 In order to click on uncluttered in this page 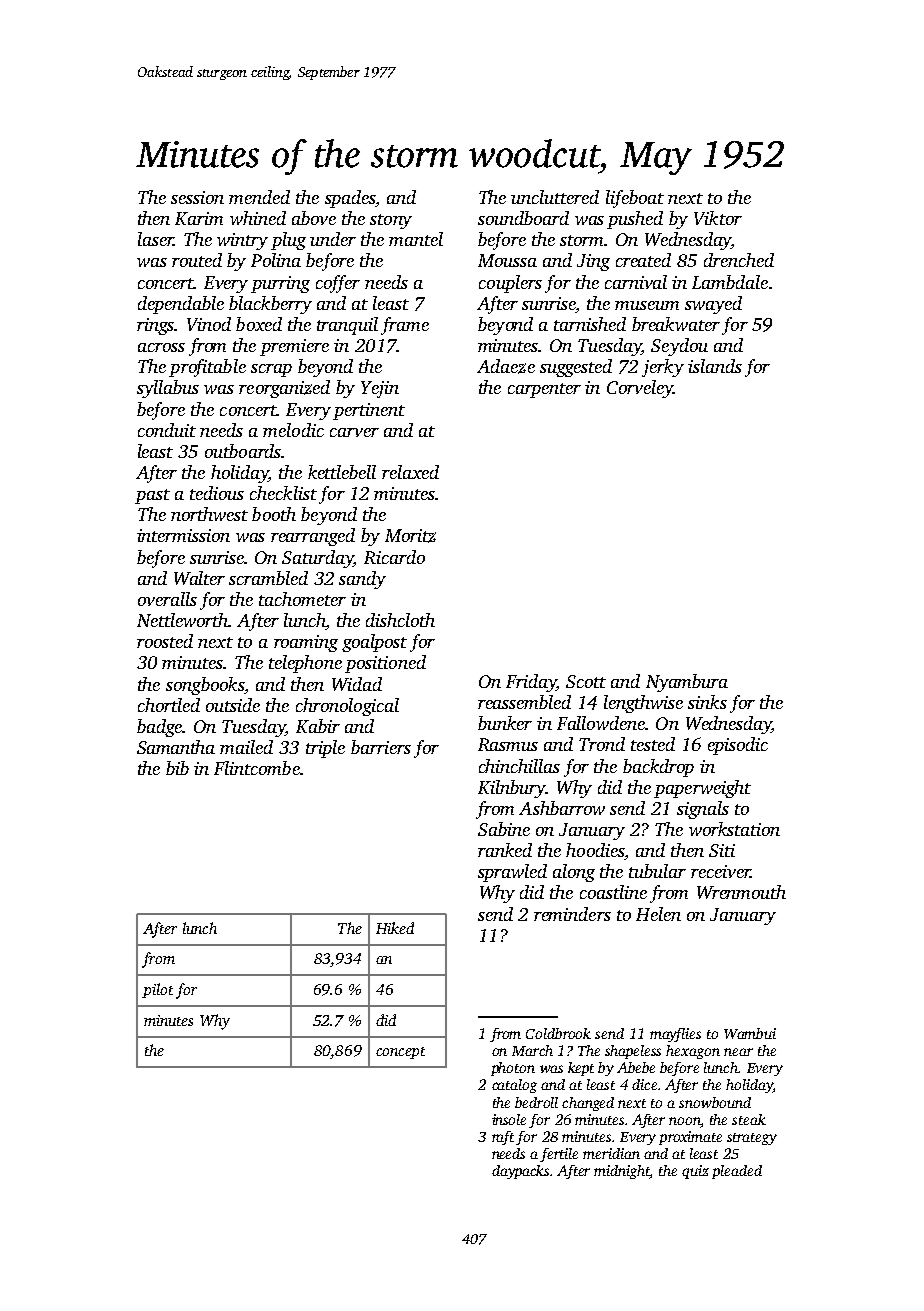, I will do `click(555, 197)`.
